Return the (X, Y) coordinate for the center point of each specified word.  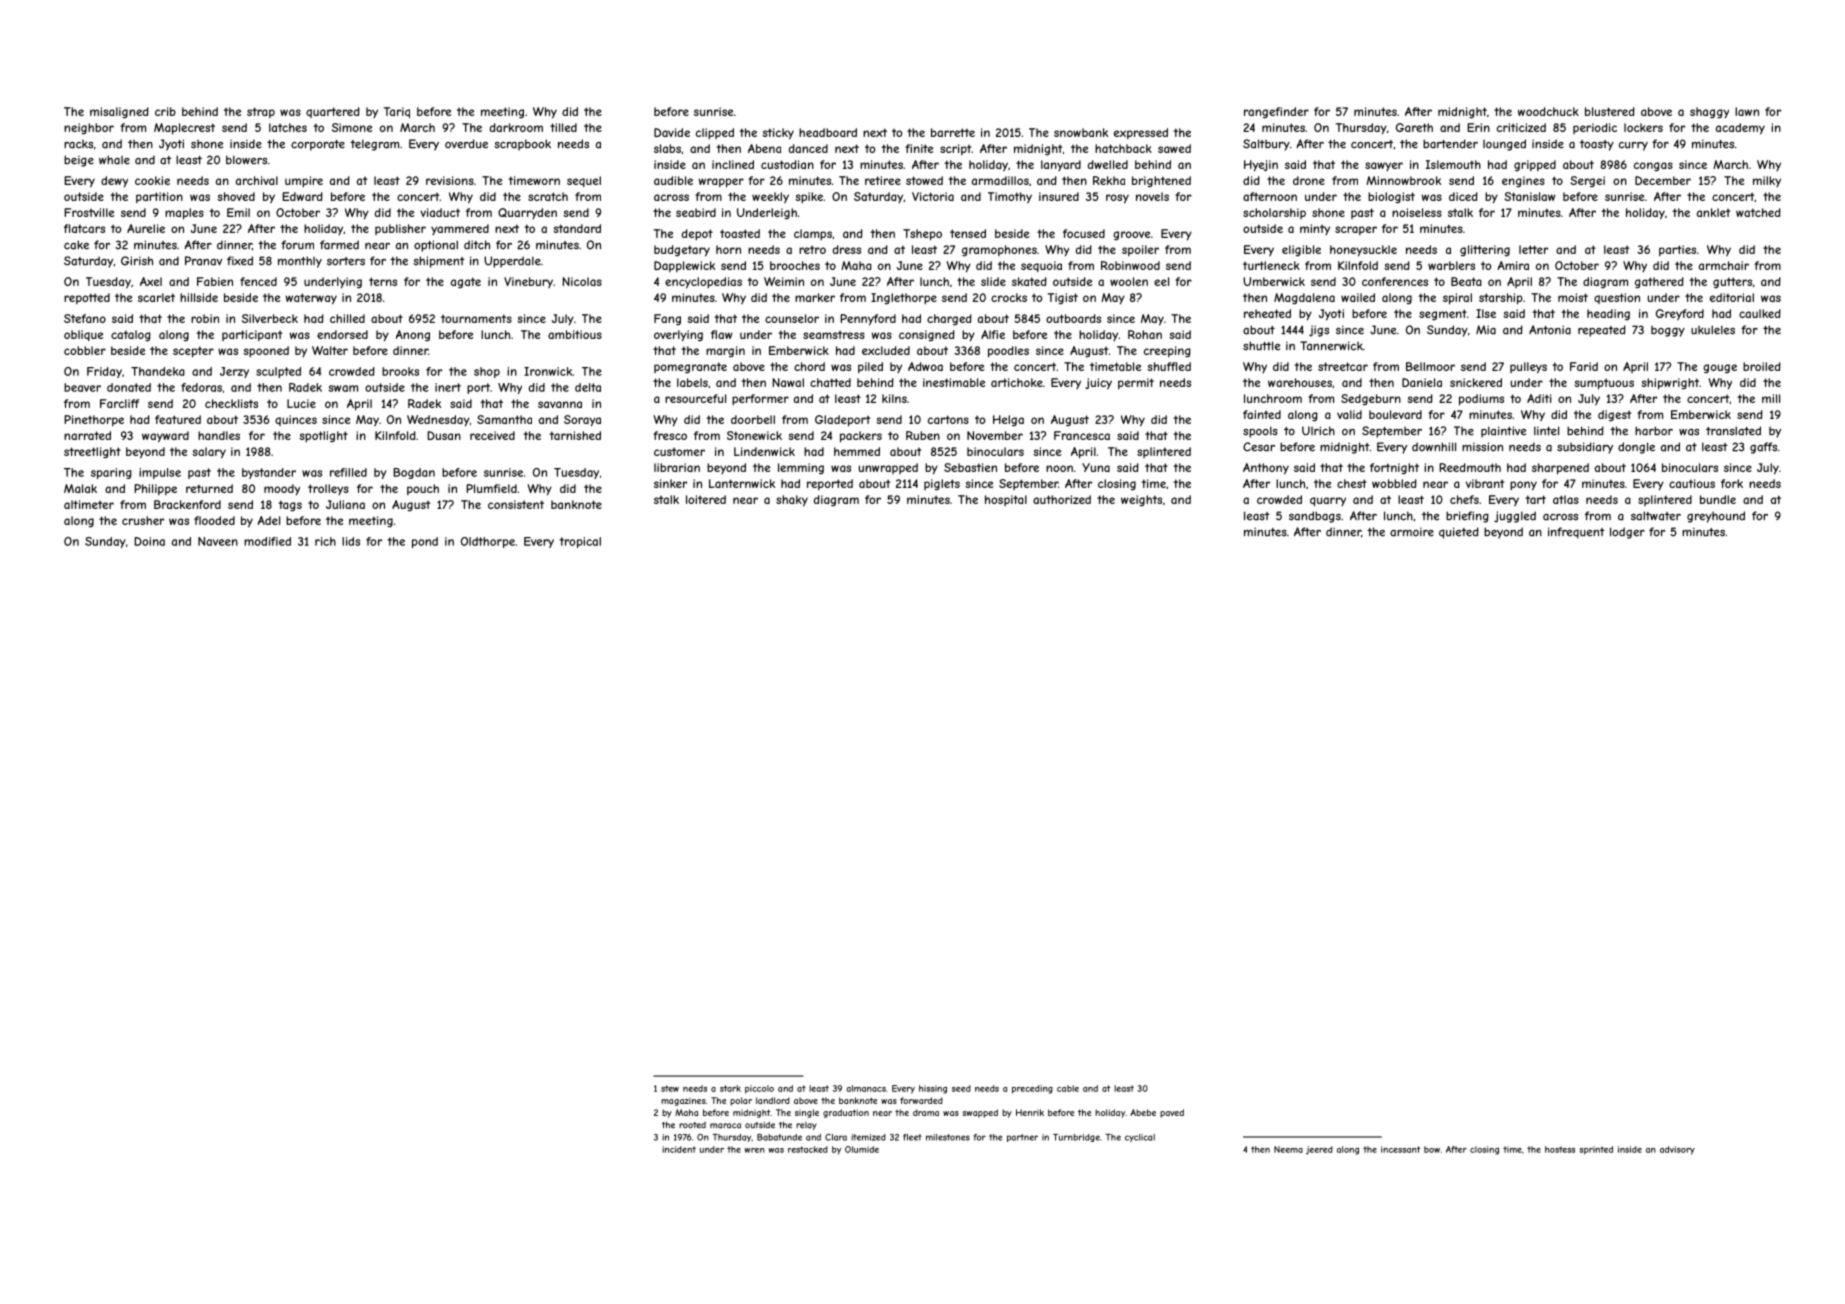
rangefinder (1276, 112)
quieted (1459, 533)
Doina (149, 541)
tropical (580, 542)
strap (261, 112)
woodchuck (1548, 111)
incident (679, 1149)
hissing (933, 1089)
